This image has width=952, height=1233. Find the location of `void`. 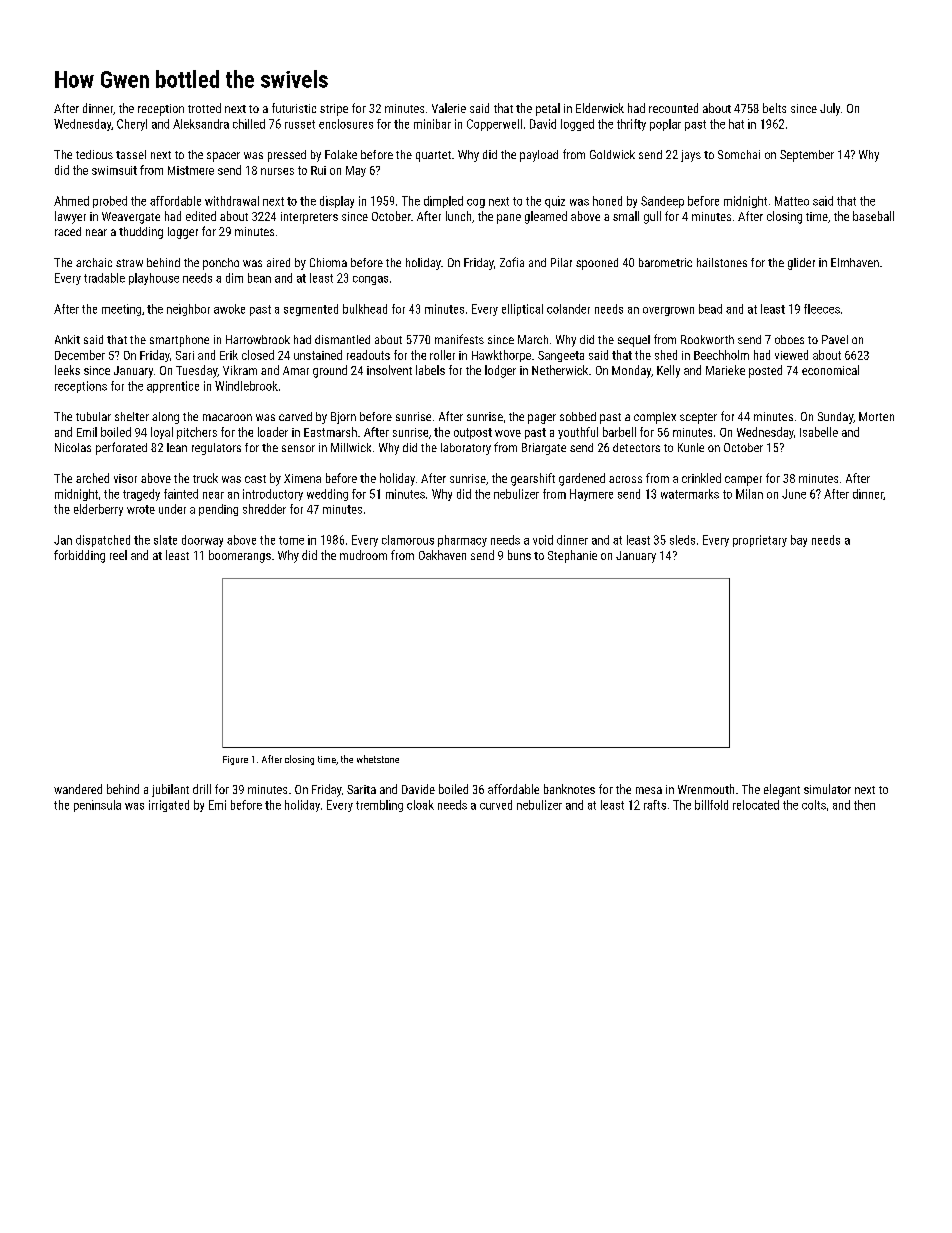

void is located at coordinates (543, 540).
